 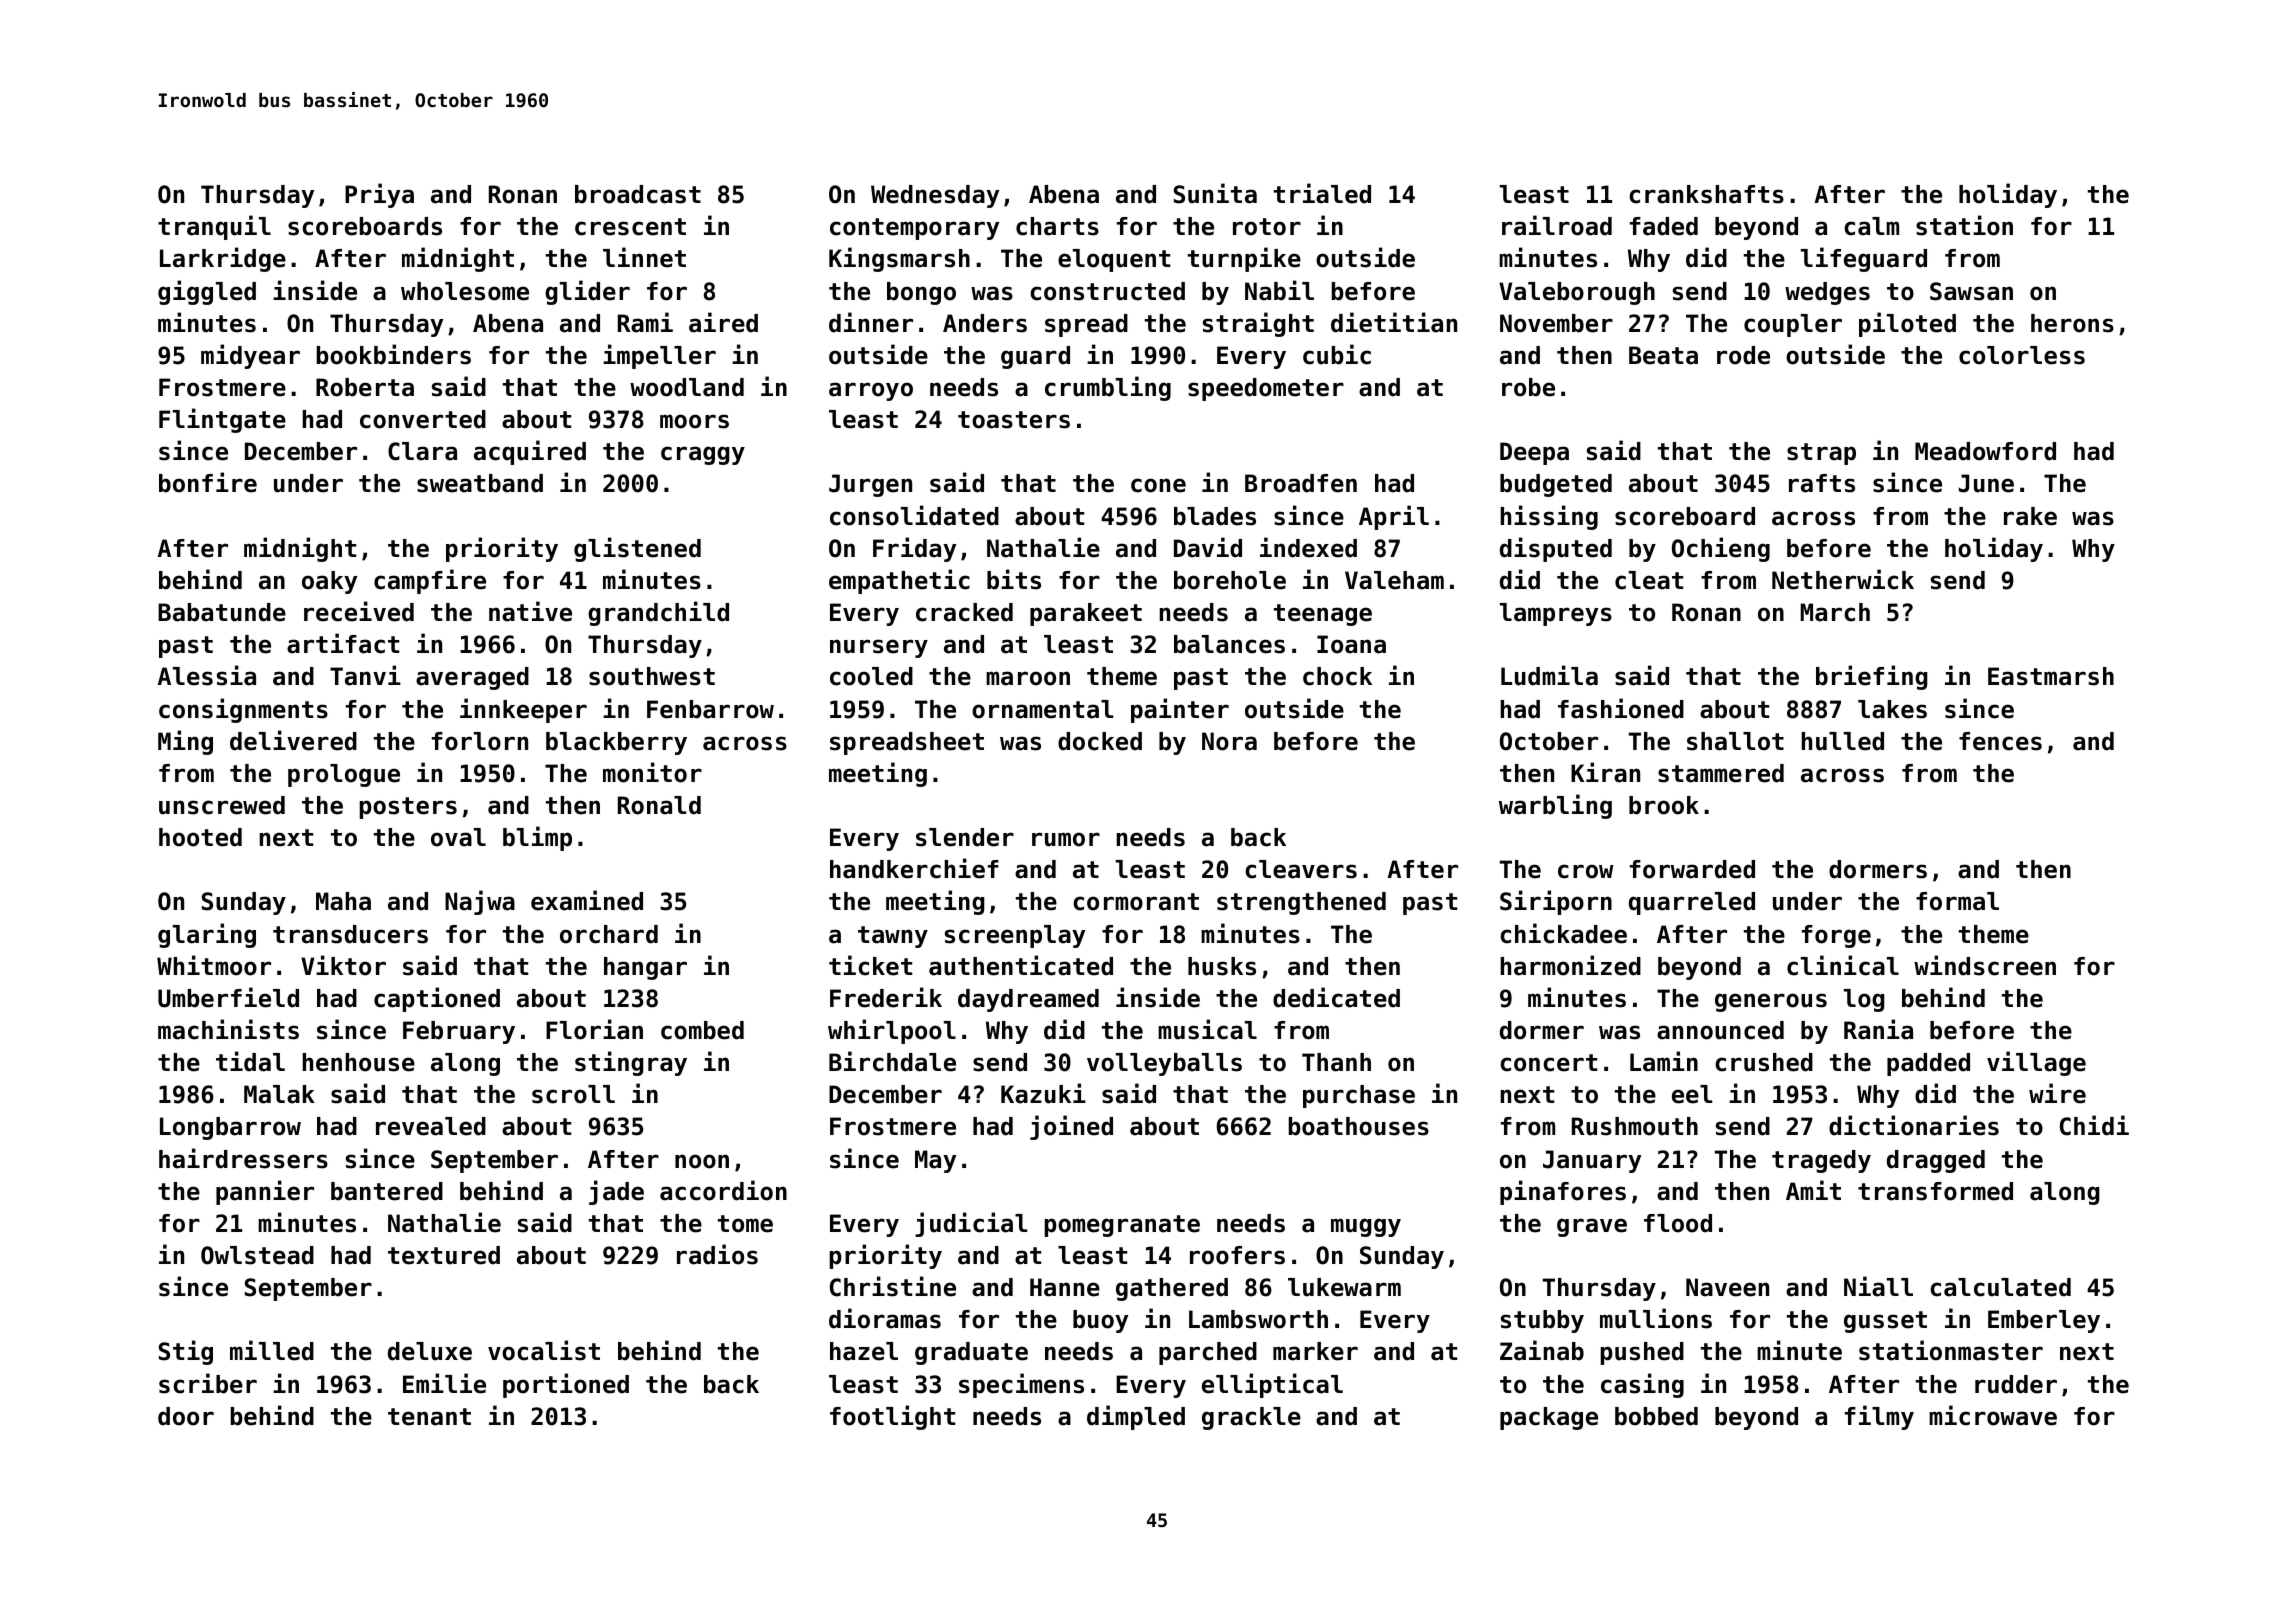 What do you see at coordinates (223, 259) in the screenshot?
I see `Larkridge` at bounding box center [223, 259].
